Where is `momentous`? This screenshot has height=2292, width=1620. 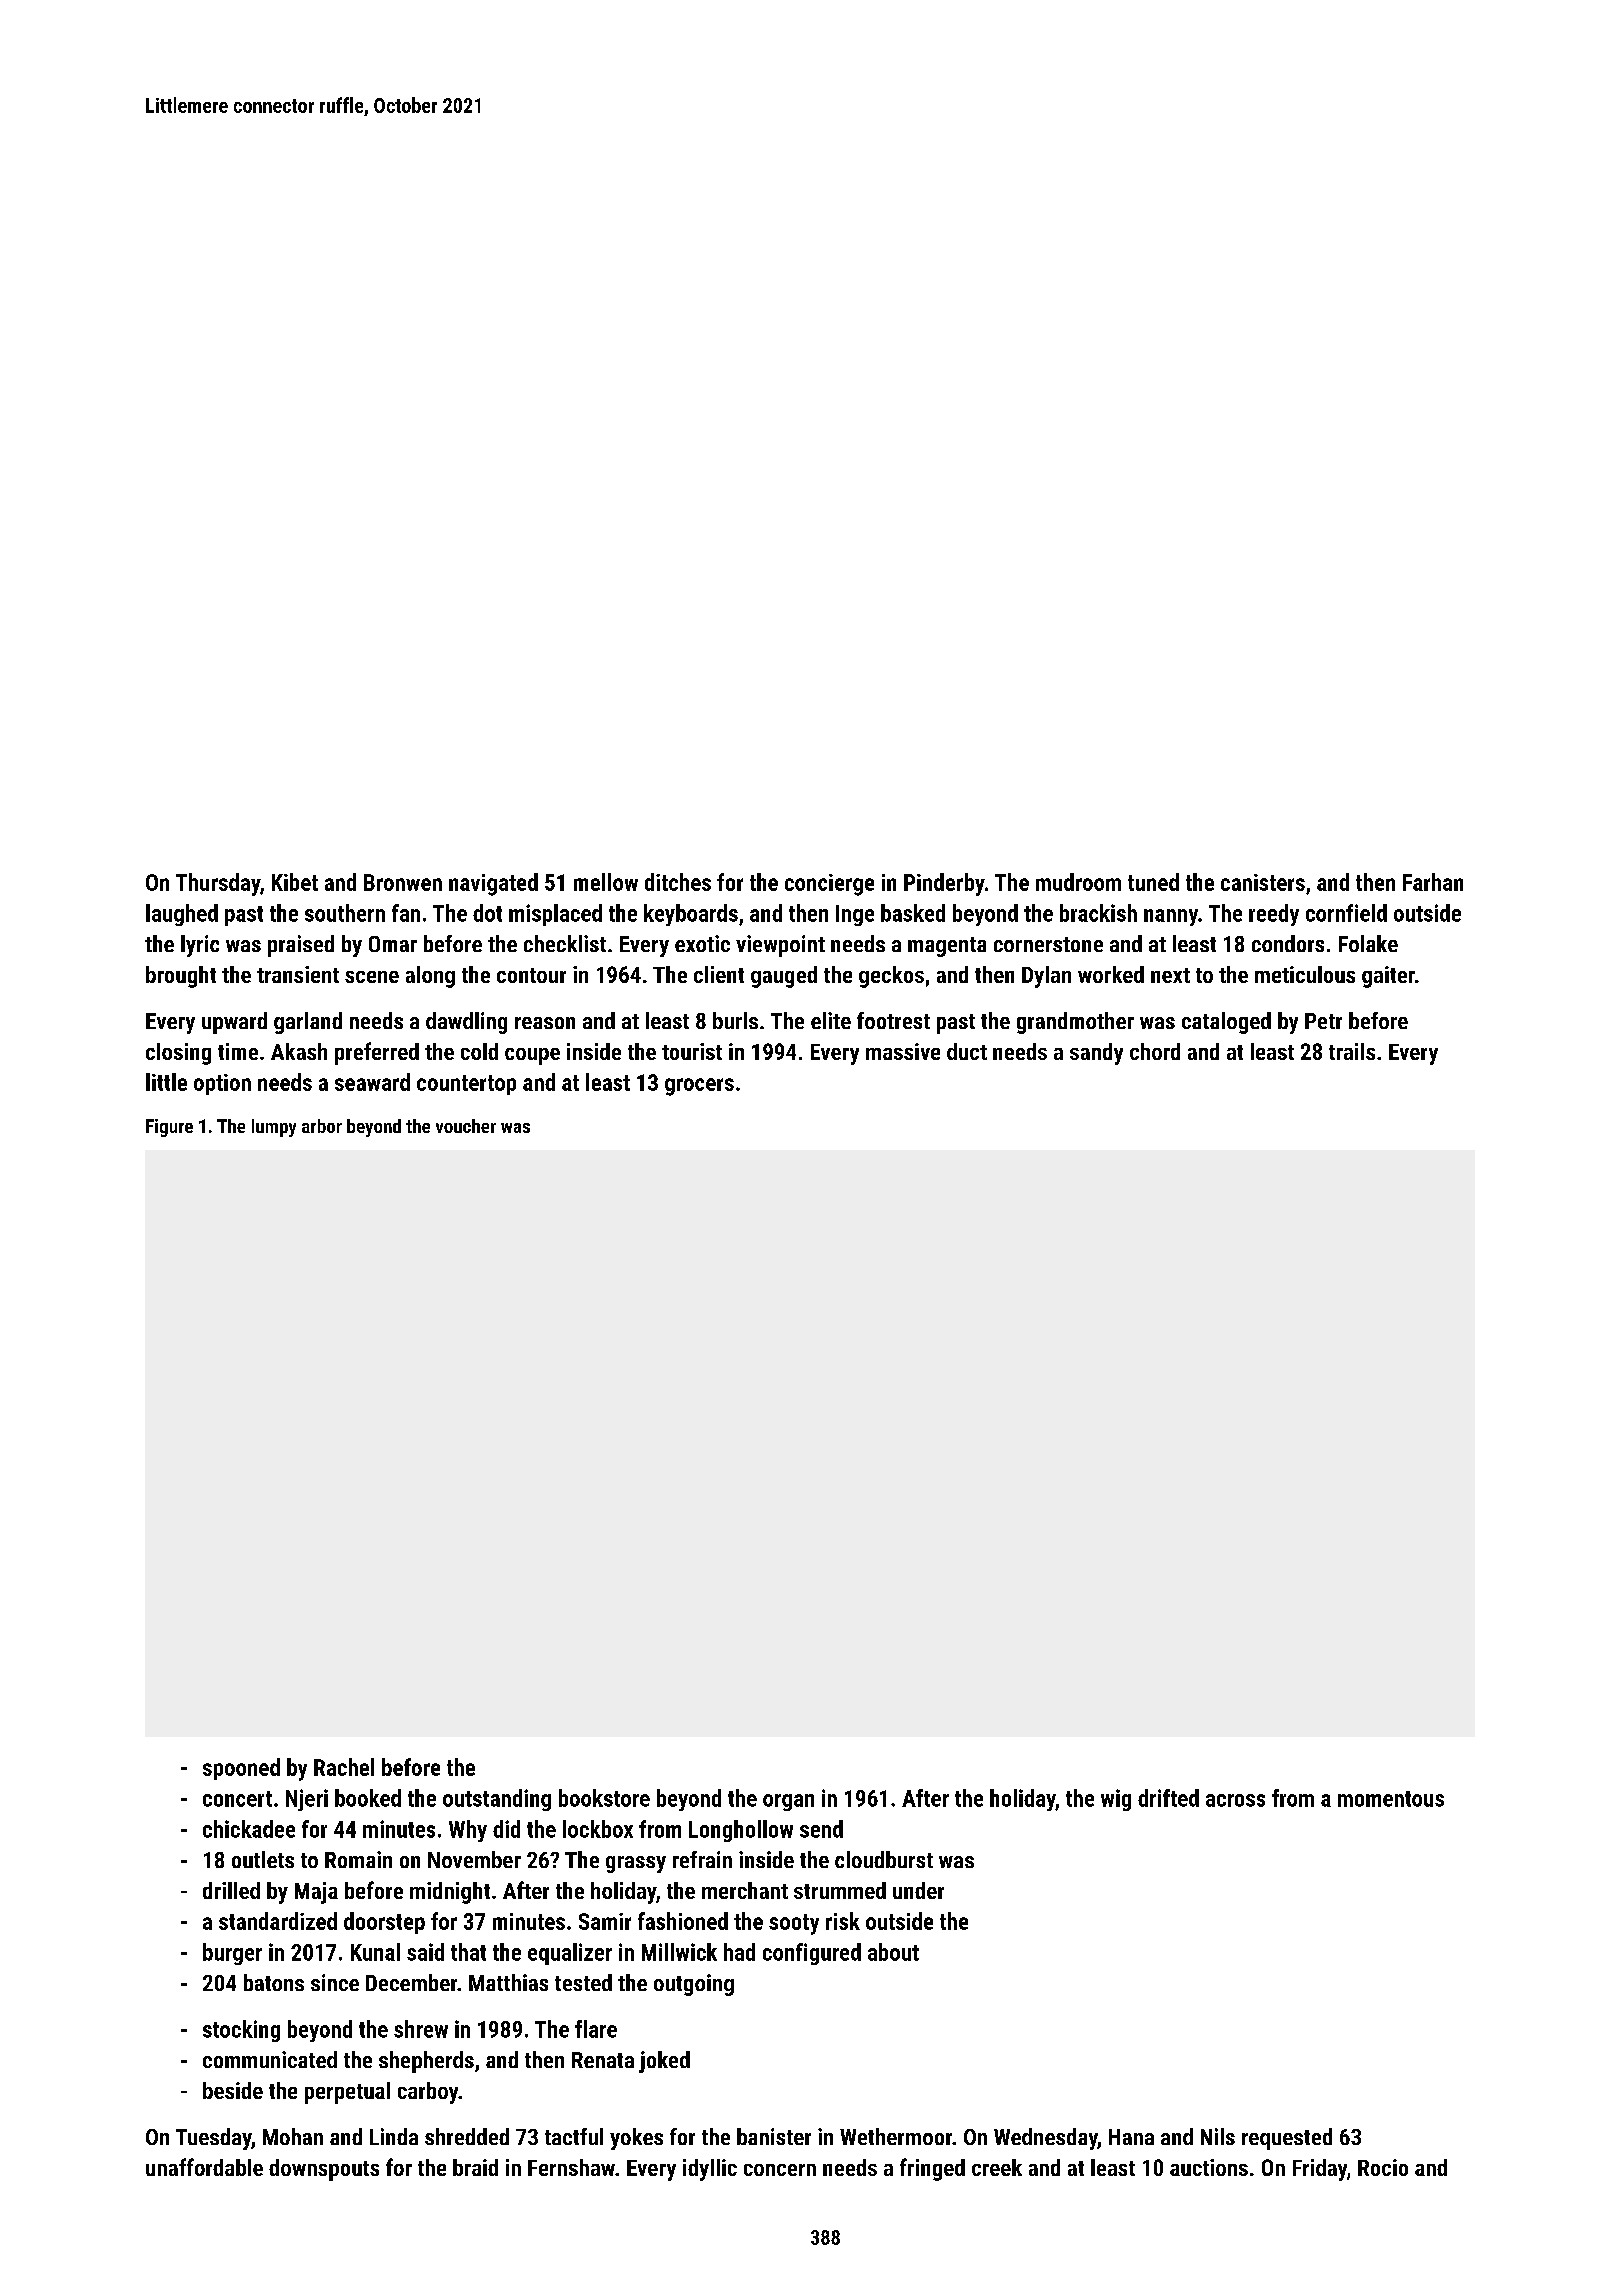 momentous is located at coordinates (1391, 1799).
